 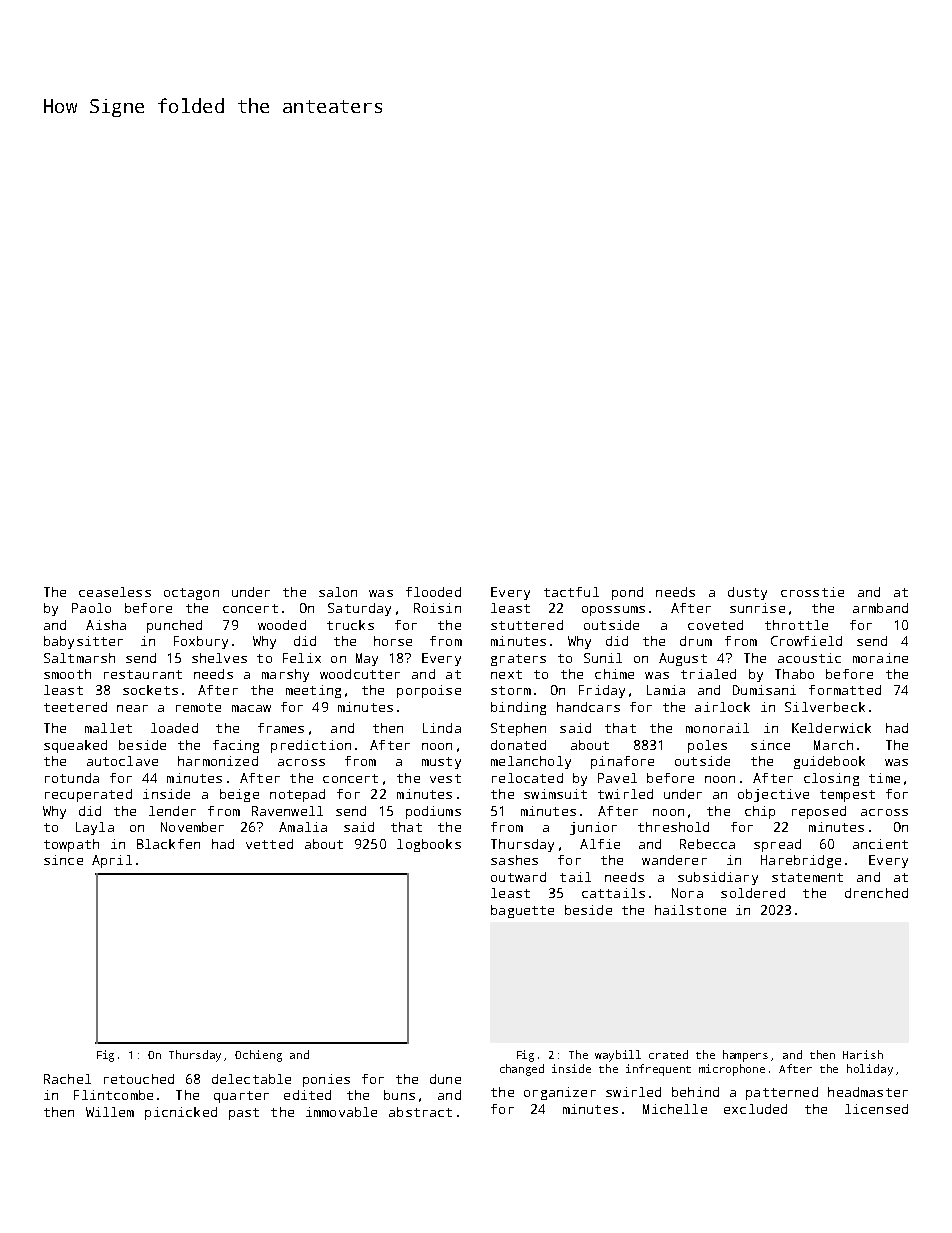 What do you see at coordinates (633, 1092) in the screenshot?
I see `swirled` at bounding box center [633, 1092].
